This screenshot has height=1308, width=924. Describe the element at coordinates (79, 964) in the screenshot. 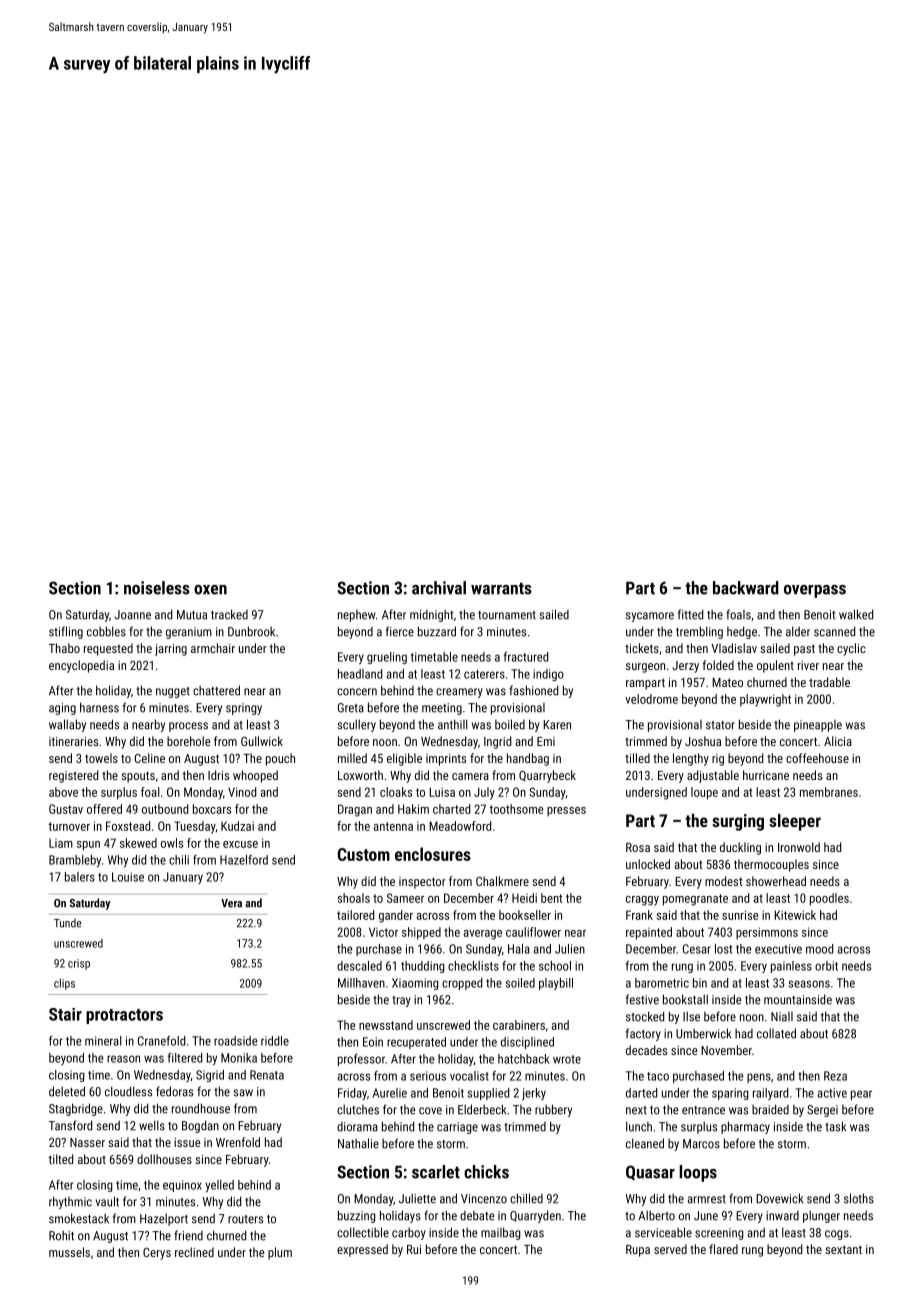

I see `crisp` at that location.
